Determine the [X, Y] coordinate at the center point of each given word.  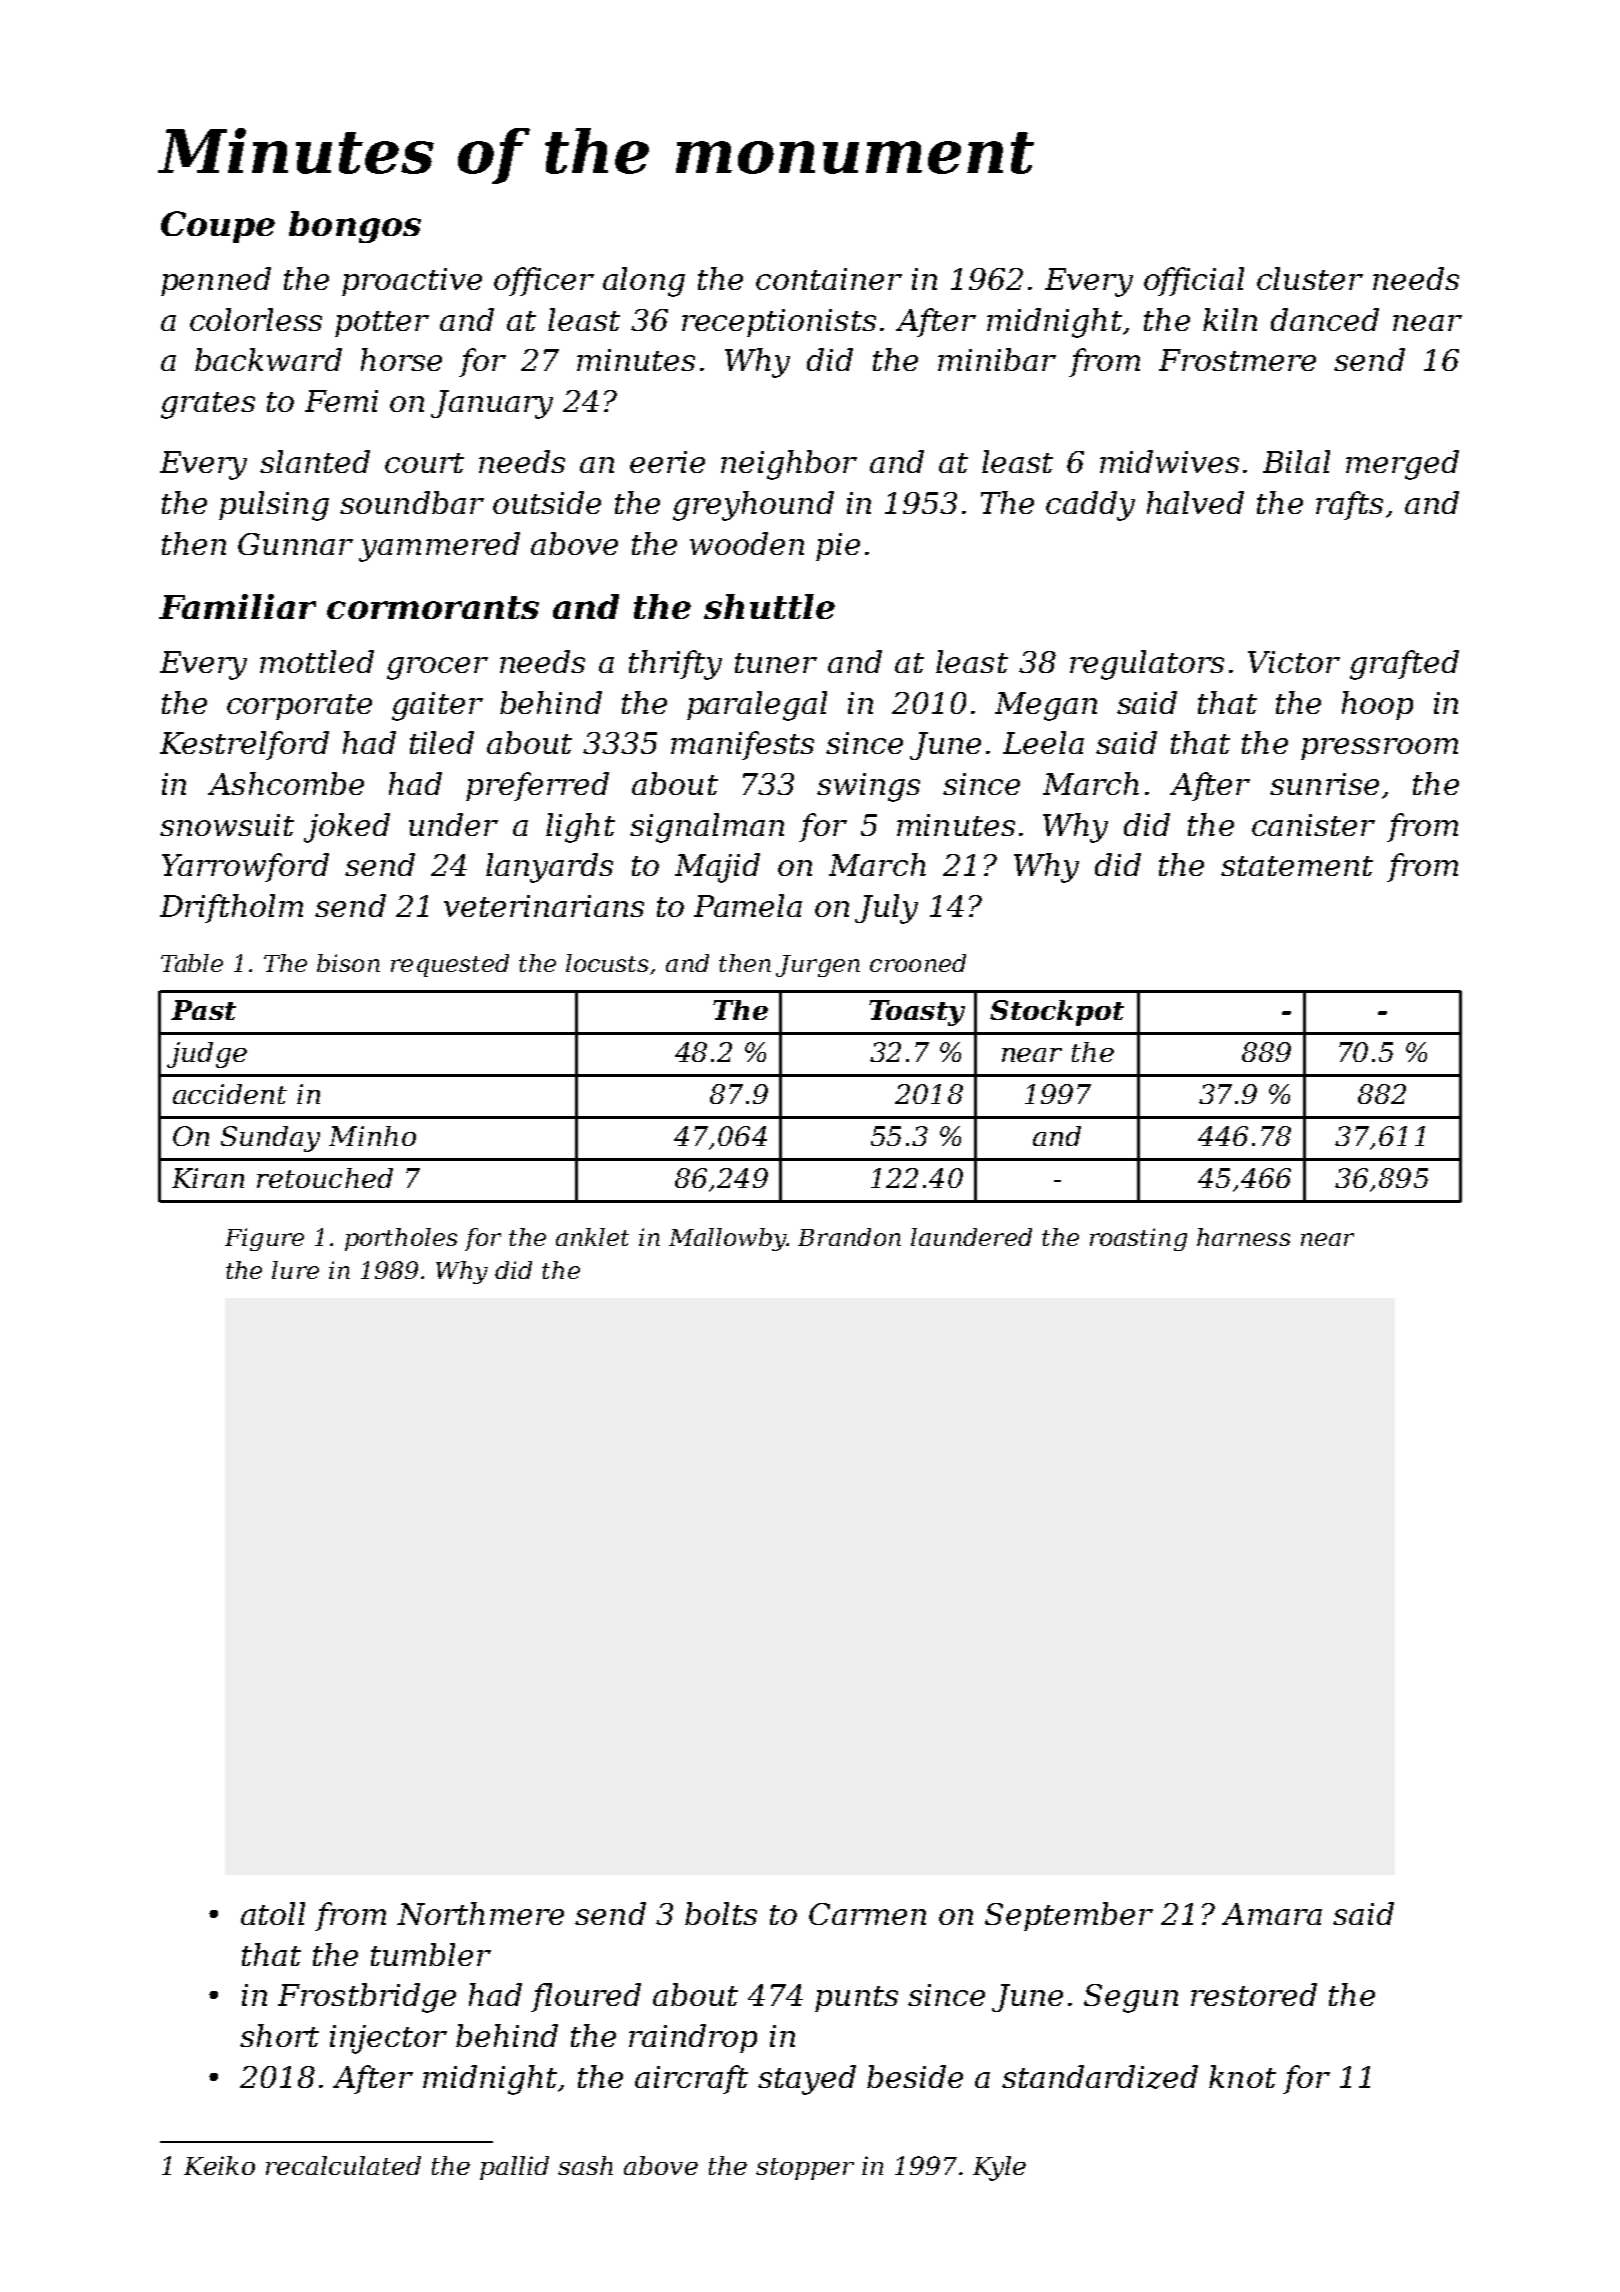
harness [1243, 1237]
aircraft [691, 2079]
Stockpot [1057, 1013]
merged [1402, 465]
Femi [341, 401]
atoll [273, 1913]
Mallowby [727, 1239]
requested [450, 965]
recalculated [343, 2165]
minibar [997, 359]
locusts [607, 963]
